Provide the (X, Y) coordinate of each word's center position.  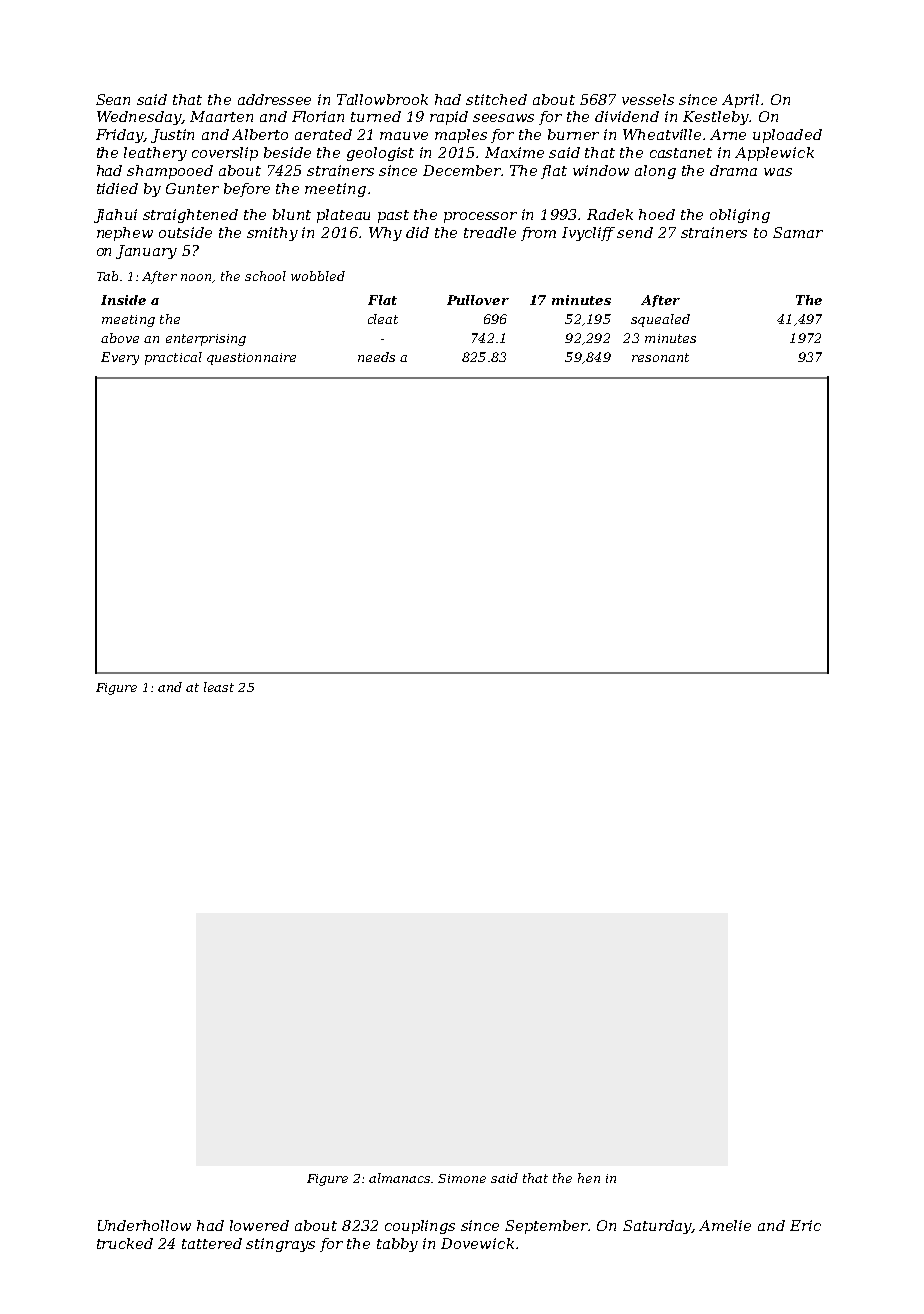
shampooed (170, 172)
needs (376, 357)
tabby (397, 1245)
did (417, 232)
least (219, 687)
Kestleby (716, 118)
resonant (660, 357)
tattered (212, 1243)
